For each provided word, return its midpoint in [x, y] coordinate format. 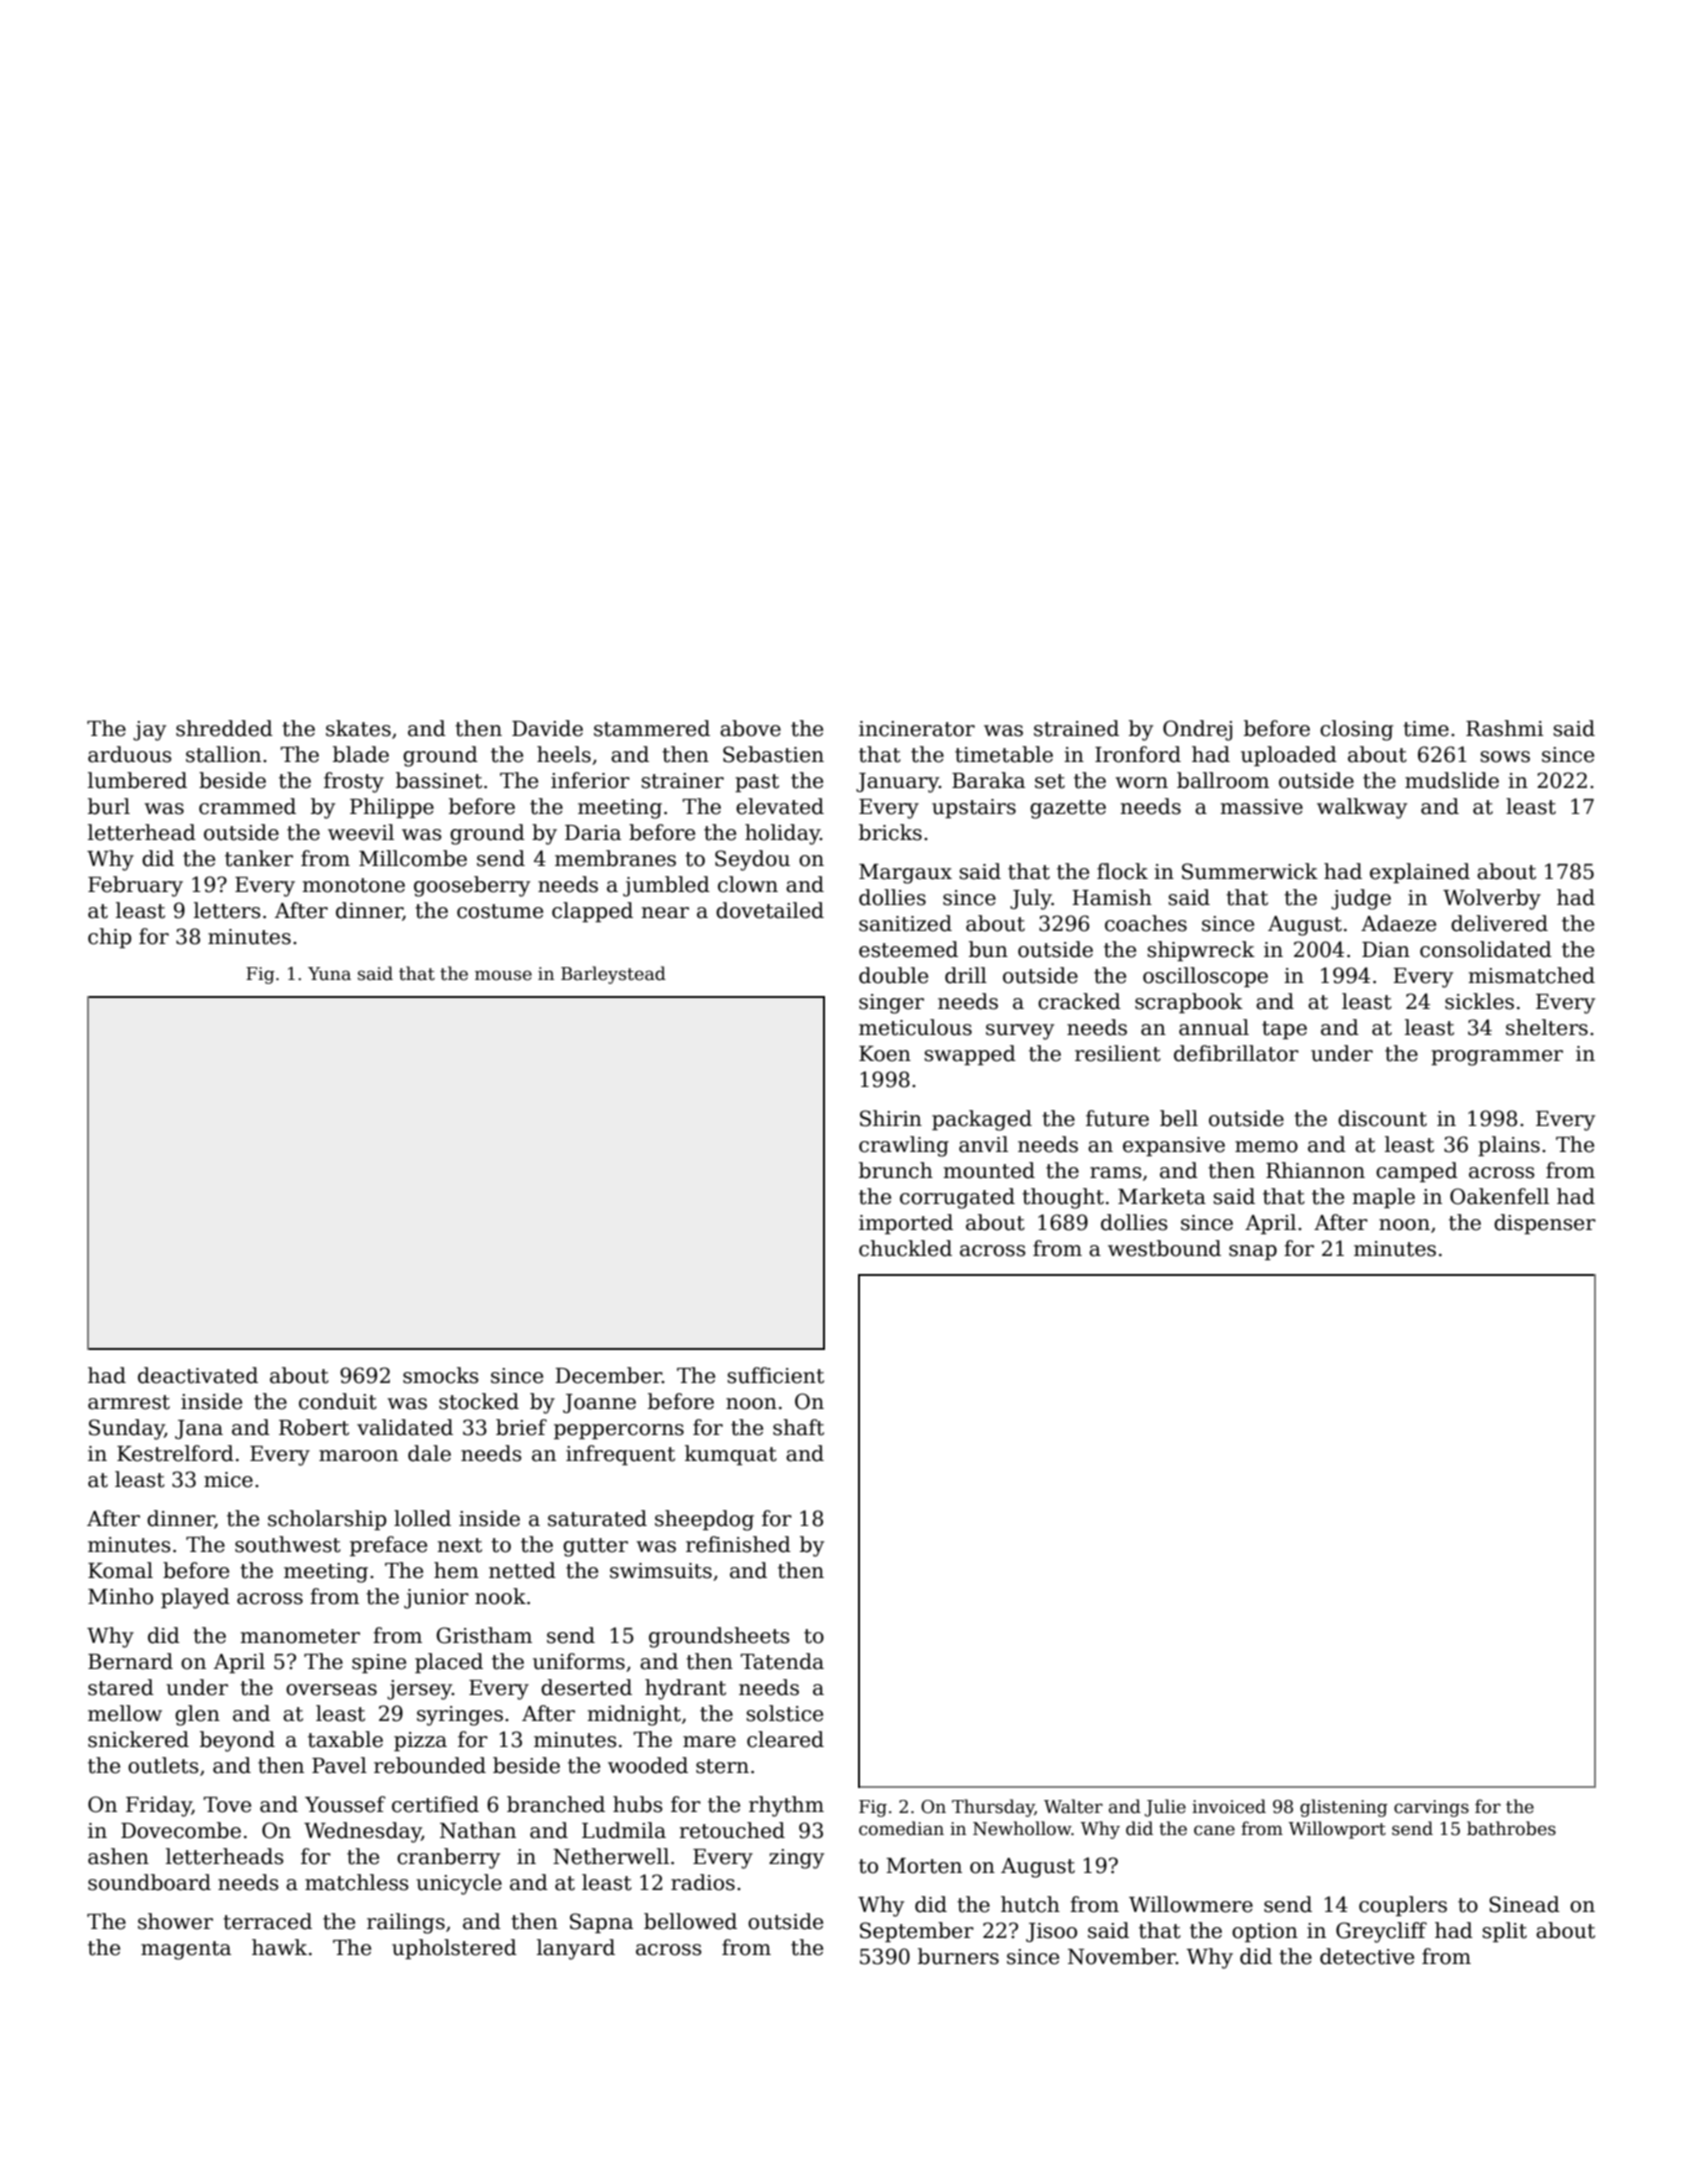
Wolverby [1492, 899]
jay [149, 731]
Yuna [329, 974]
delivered [1499, 923]
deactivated [198, 1375]
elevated [780, 806]
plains [1509, 1146]
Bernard [130, 1661]
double [893, 975]
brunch [896, 1170]
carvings [1431, 1808]
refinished [738, 1544]
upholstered [454, 1949]
